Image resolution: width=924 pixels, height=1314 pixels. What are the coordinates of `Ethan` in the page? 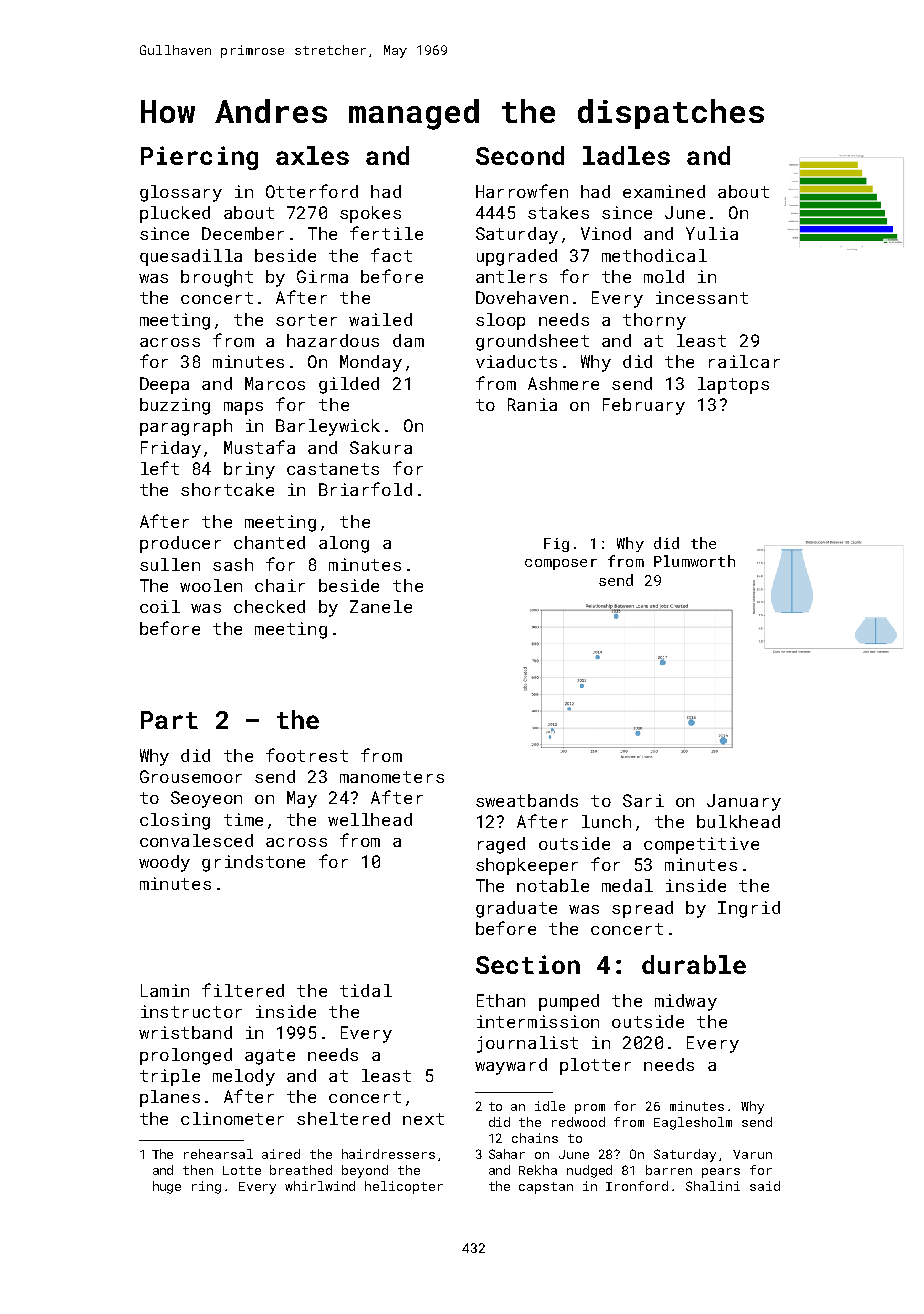 It's located at (501, 1000).
